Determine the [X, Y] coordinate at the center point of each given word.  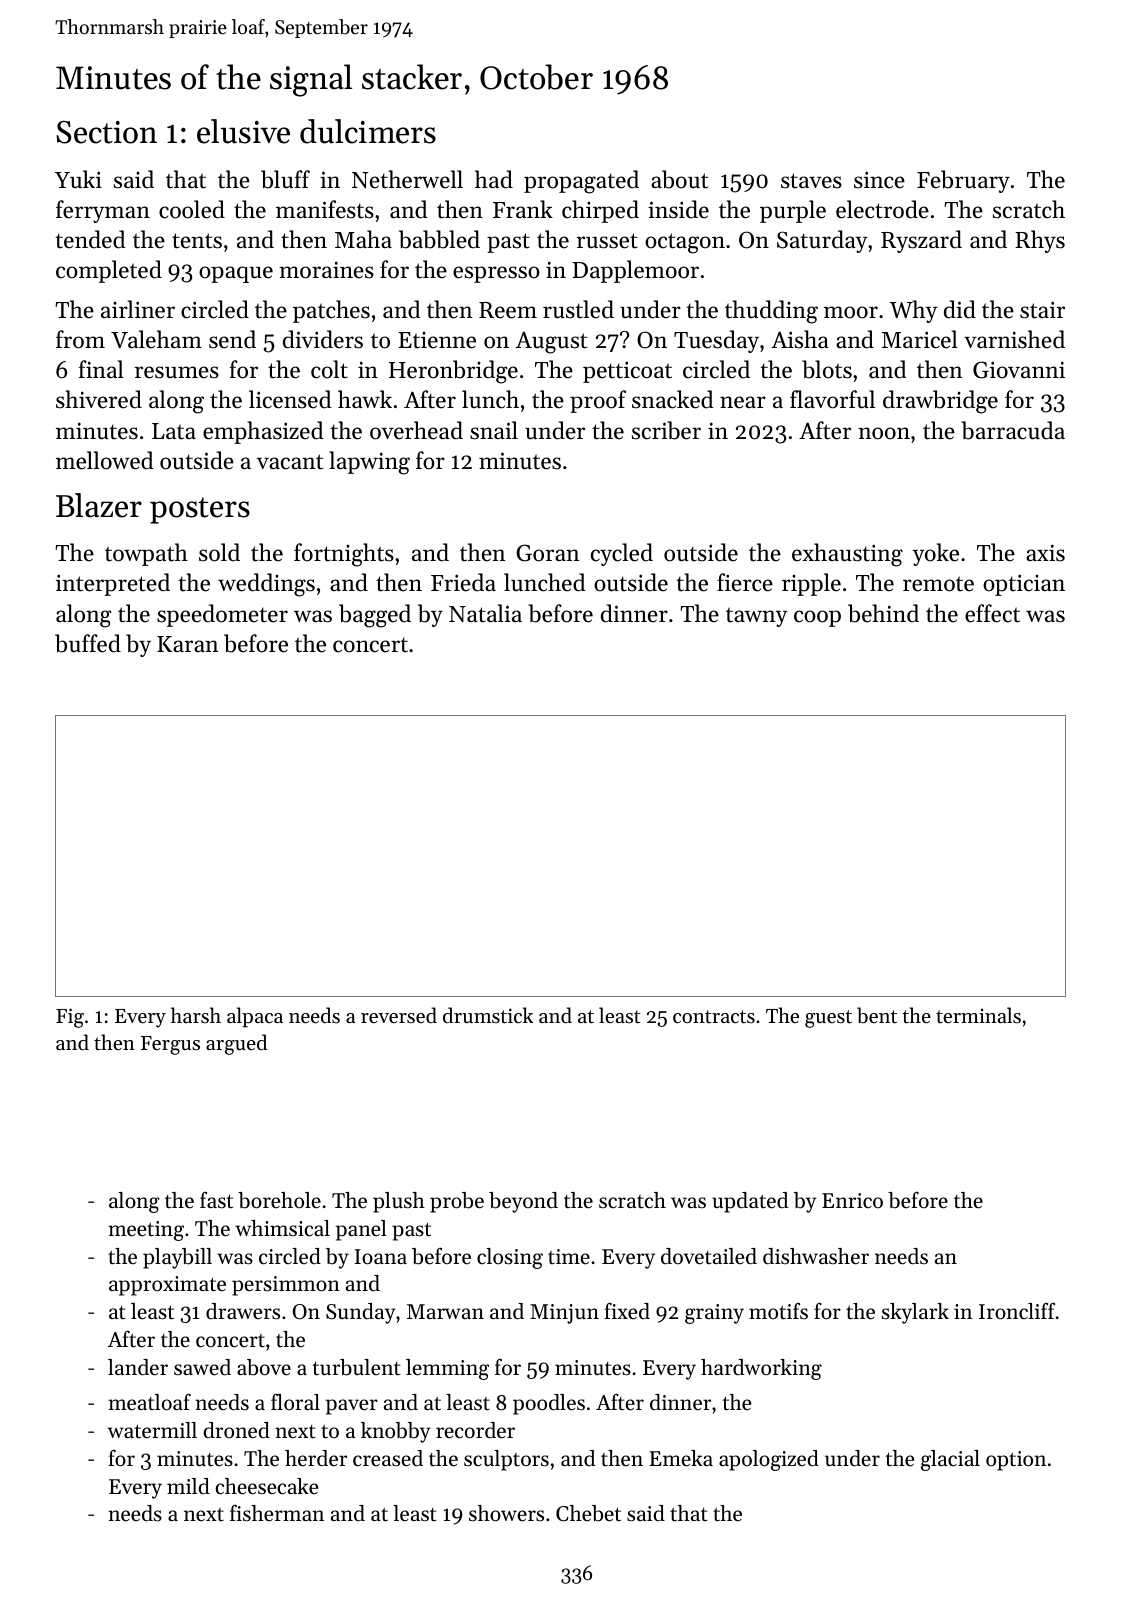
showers [506, 1513]
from [80, 339]
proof [598, 401]
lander [138, 1367]
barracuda [1013, 430]
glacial [950, 1460]
